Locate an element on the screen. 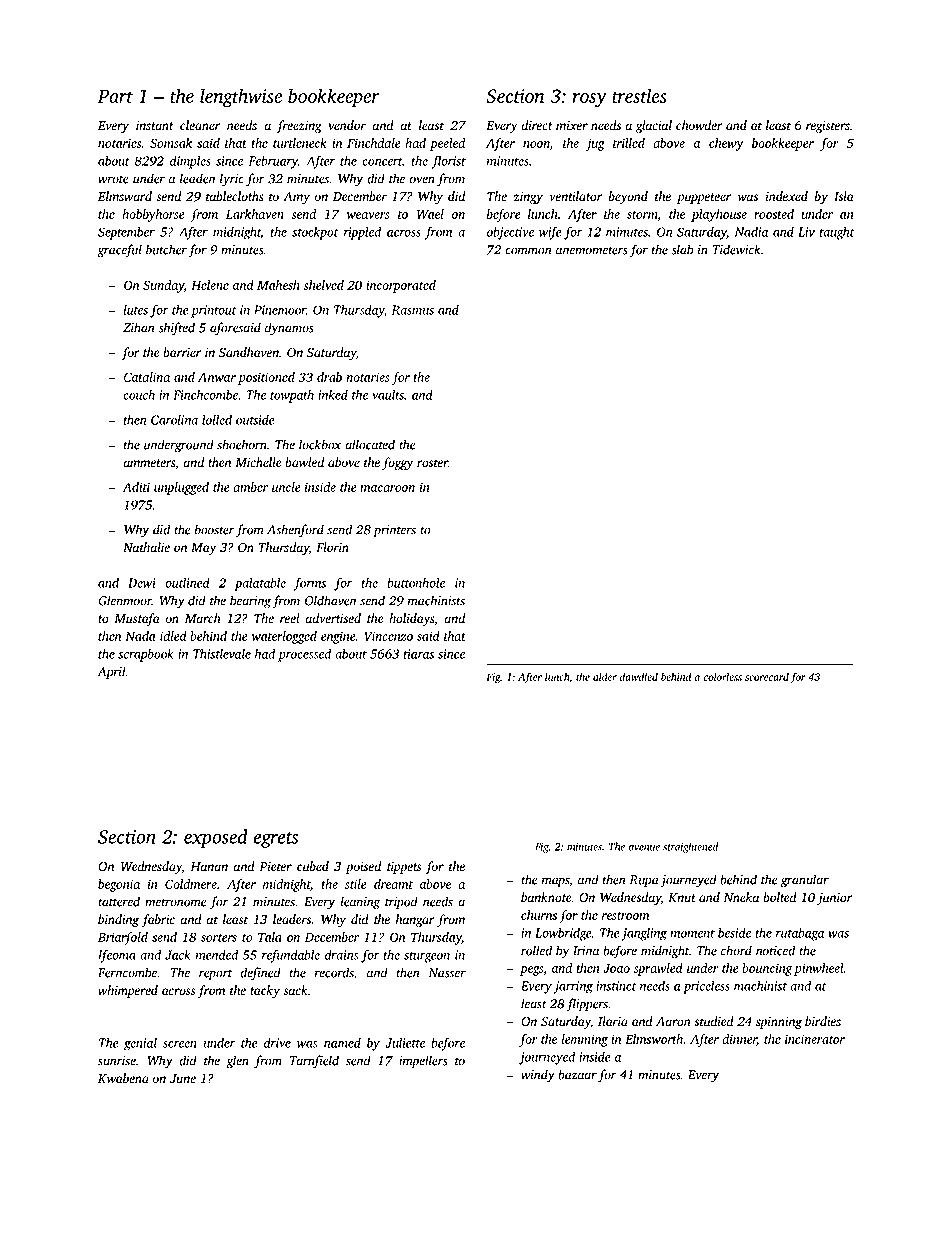 Image resolution: width=952 pixels, height=1233 pixels. registers is located at coordinates (828, 127).
